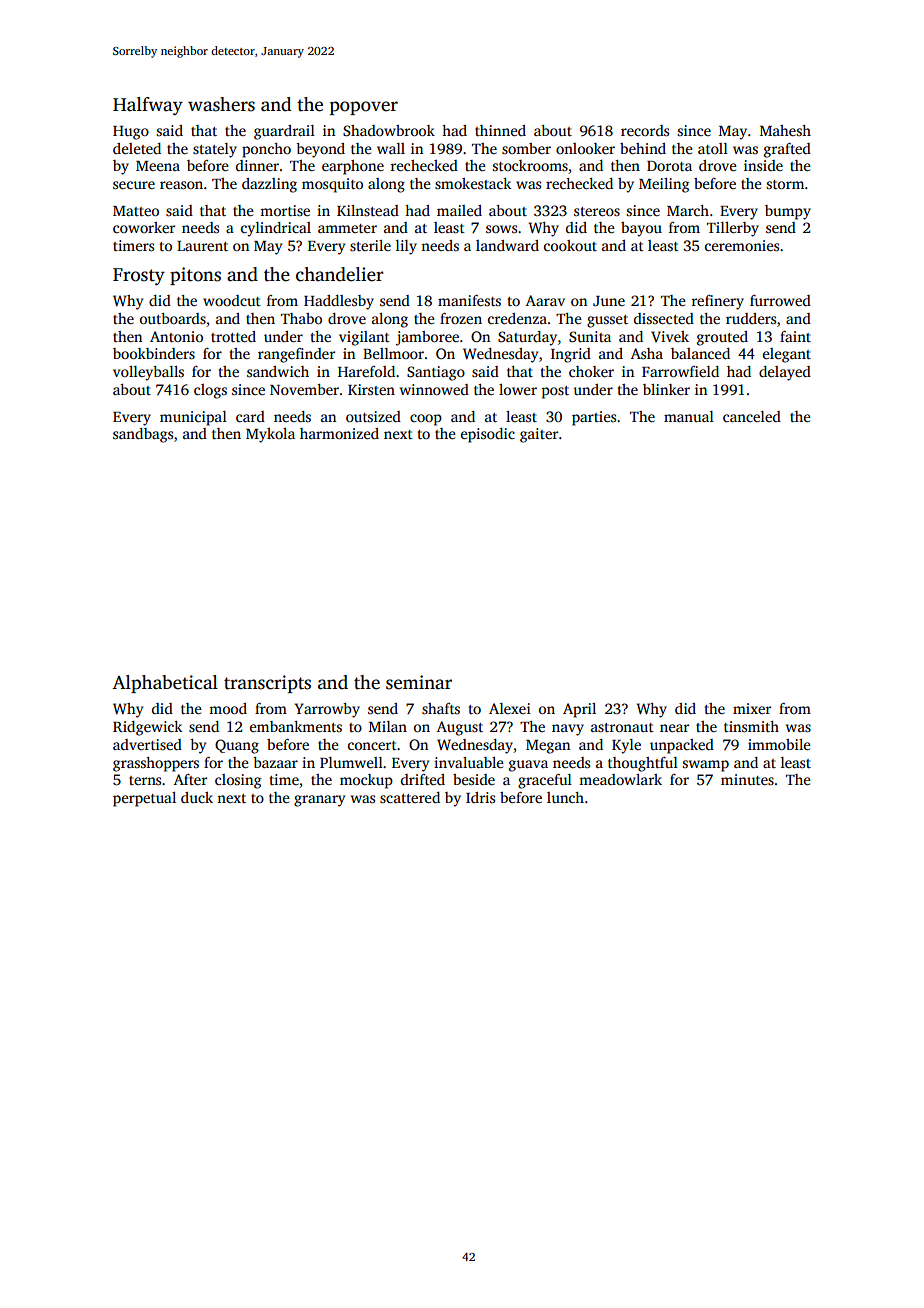  Describe the element at coordinates (137, 148) in the document. I see `deleted` at that location.
